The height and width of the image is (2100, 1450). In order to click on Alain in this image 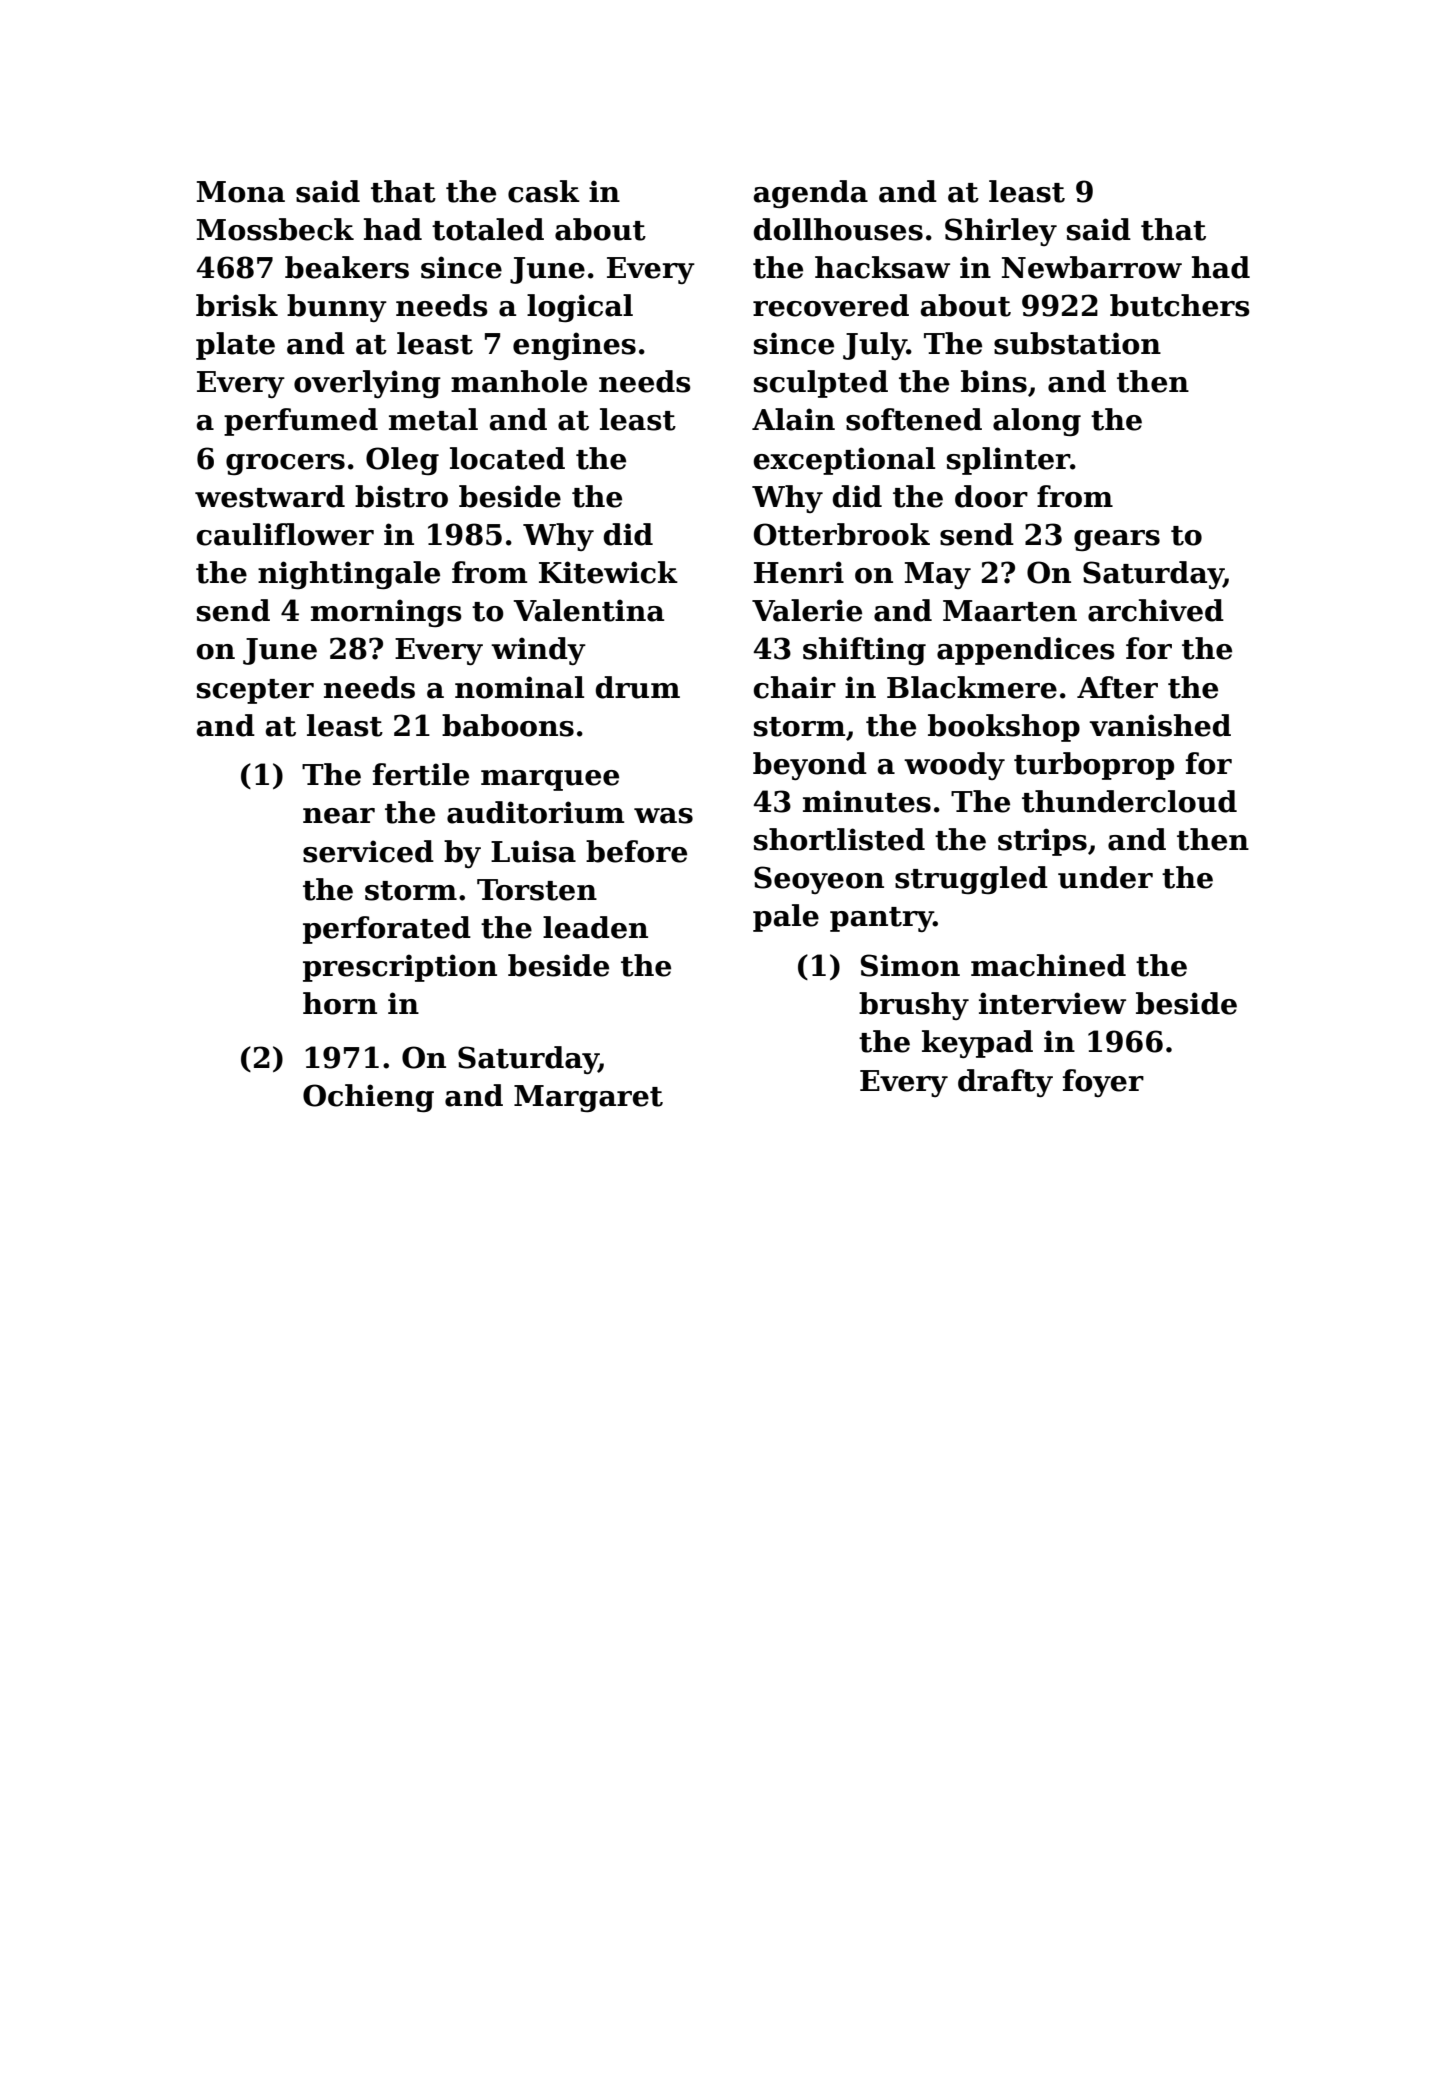, I will do `click(793, 419)`.
